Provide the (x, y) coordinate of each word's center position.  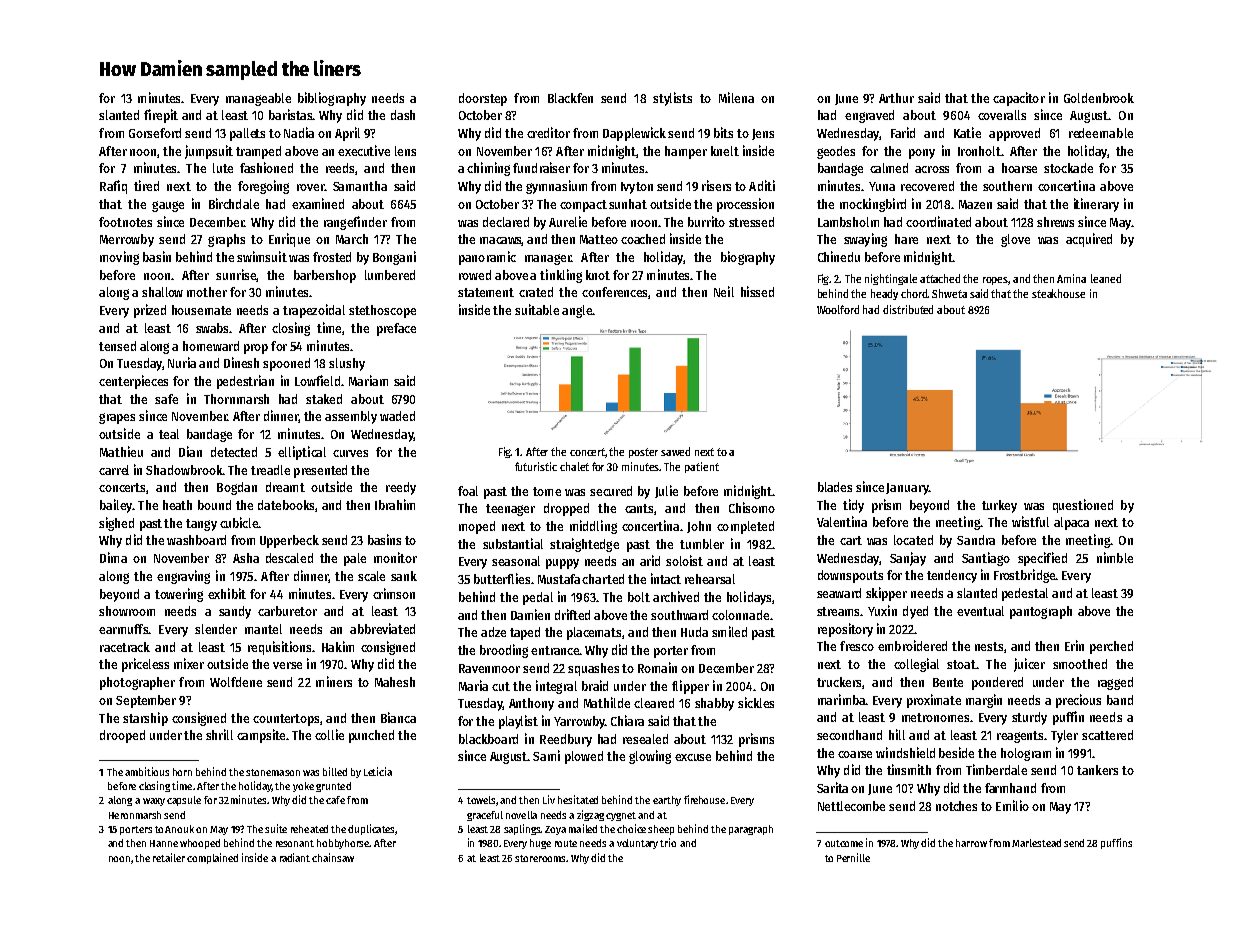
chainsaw (333, 857)
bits (723, 132)
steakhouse (1058, 293)
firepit (161, 116)
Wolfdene (236, 682)
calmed (889, 168)
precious (1078, 701)
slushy (347, 364)
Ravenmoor (489, 668)
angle (577, 311)
